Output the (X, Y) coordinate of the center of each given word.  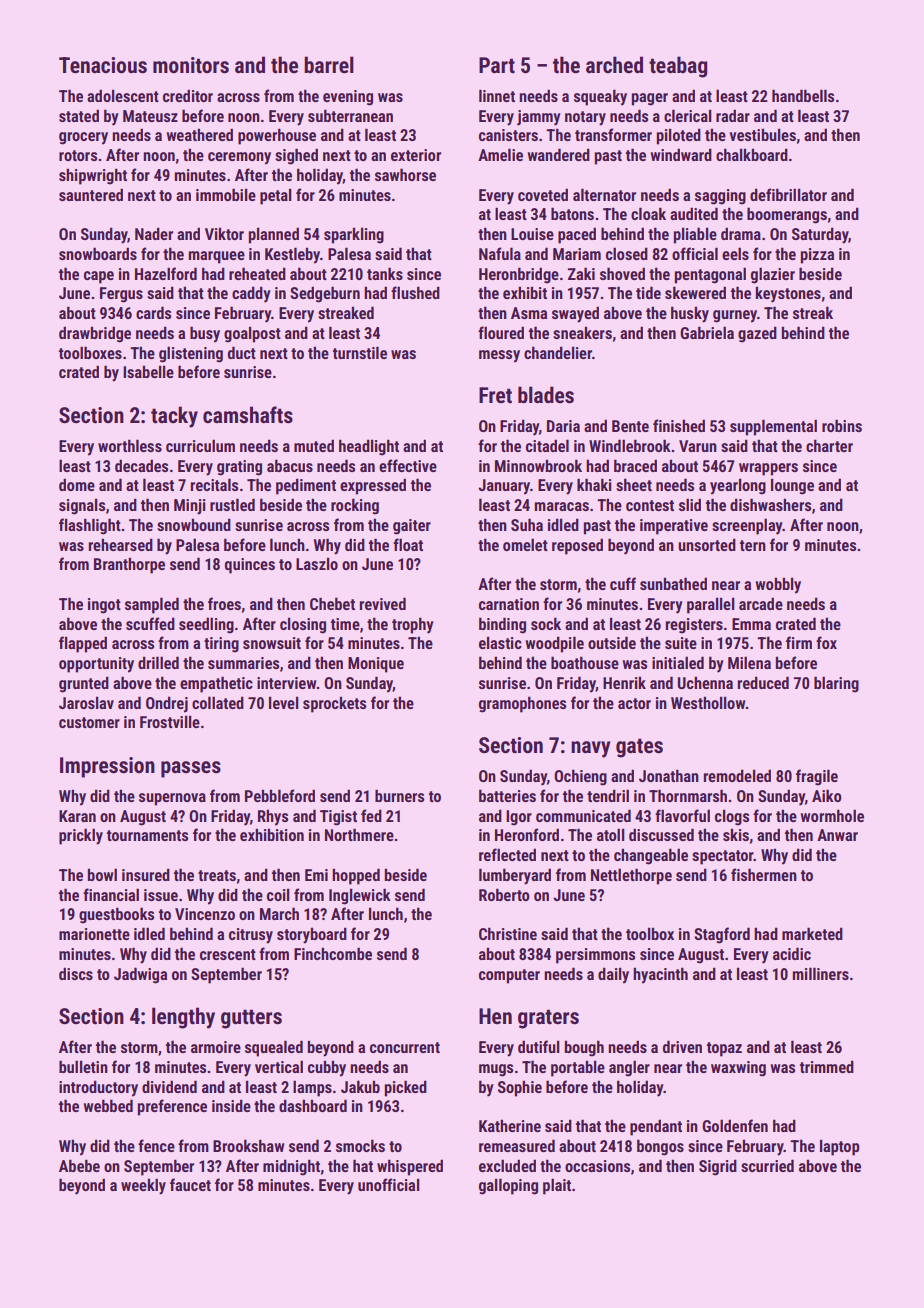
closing (303, 625)
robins (842, 425)
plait (557, 1186)
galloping (508, 1186)
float (408, 544)
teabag (678, 67)
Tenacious (103, 65)
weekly (143, 1186)
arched (614, 65)
